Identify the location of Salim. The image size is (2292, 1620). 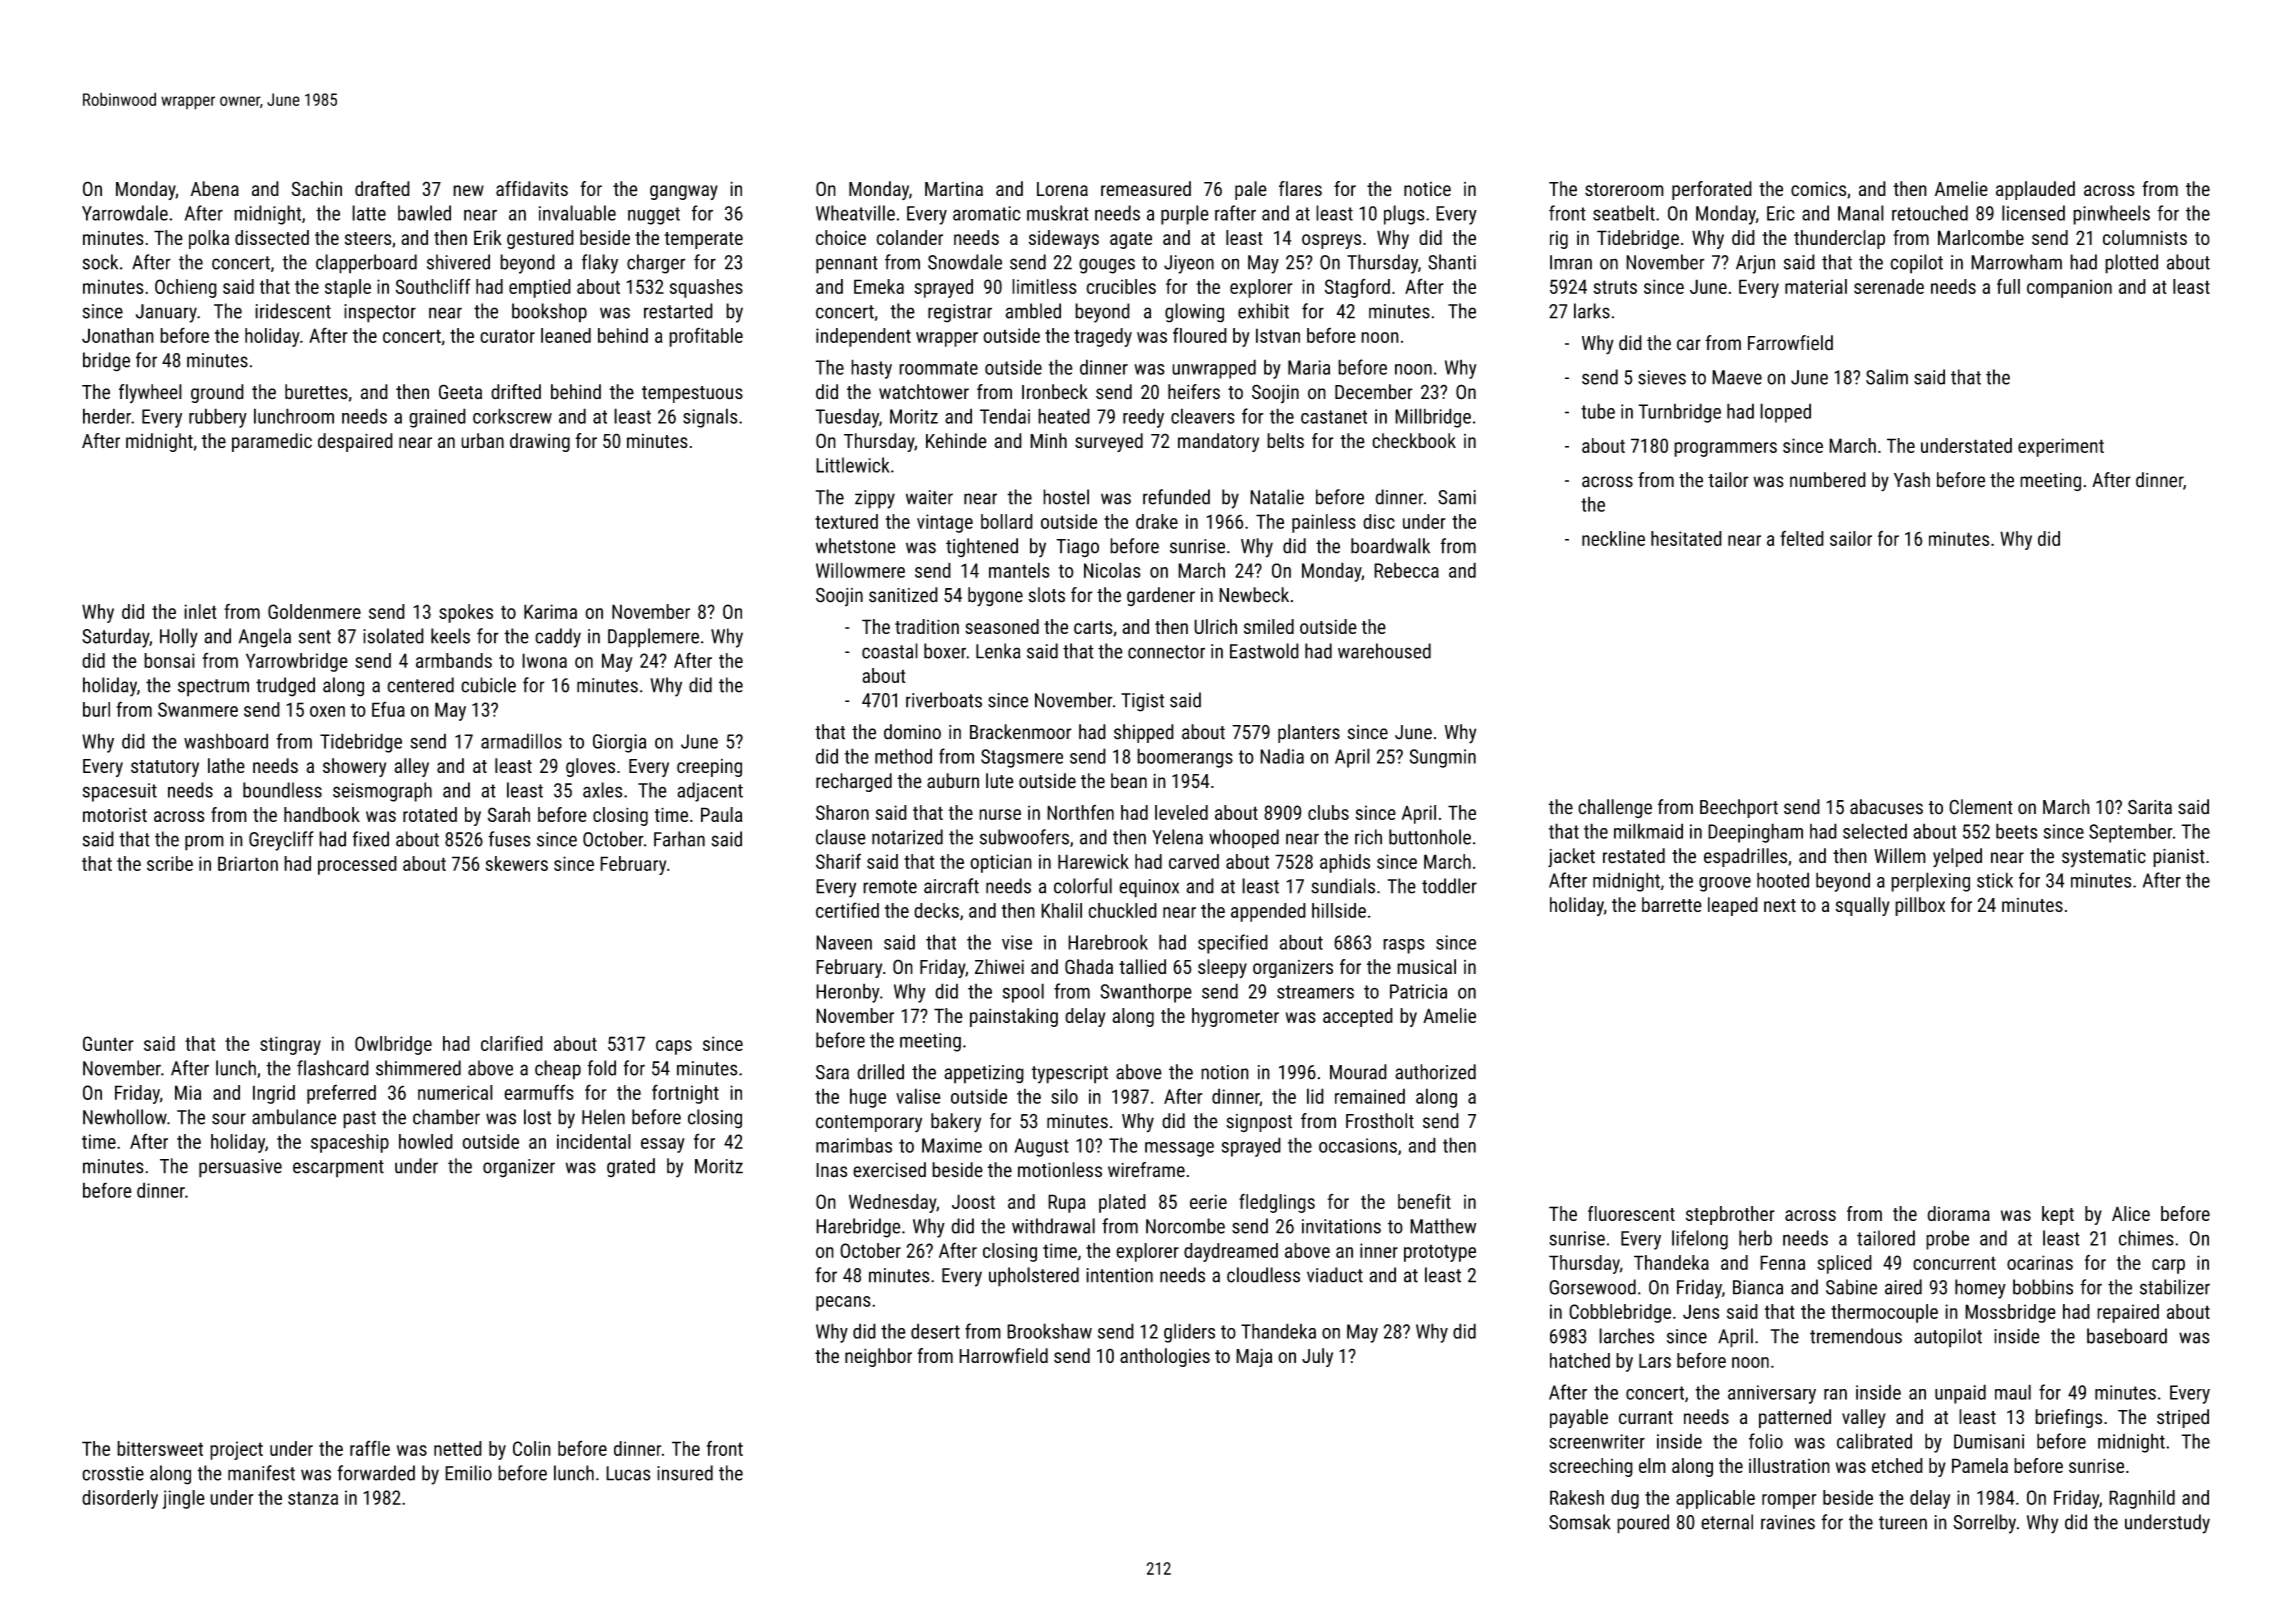
(1887, 377).
